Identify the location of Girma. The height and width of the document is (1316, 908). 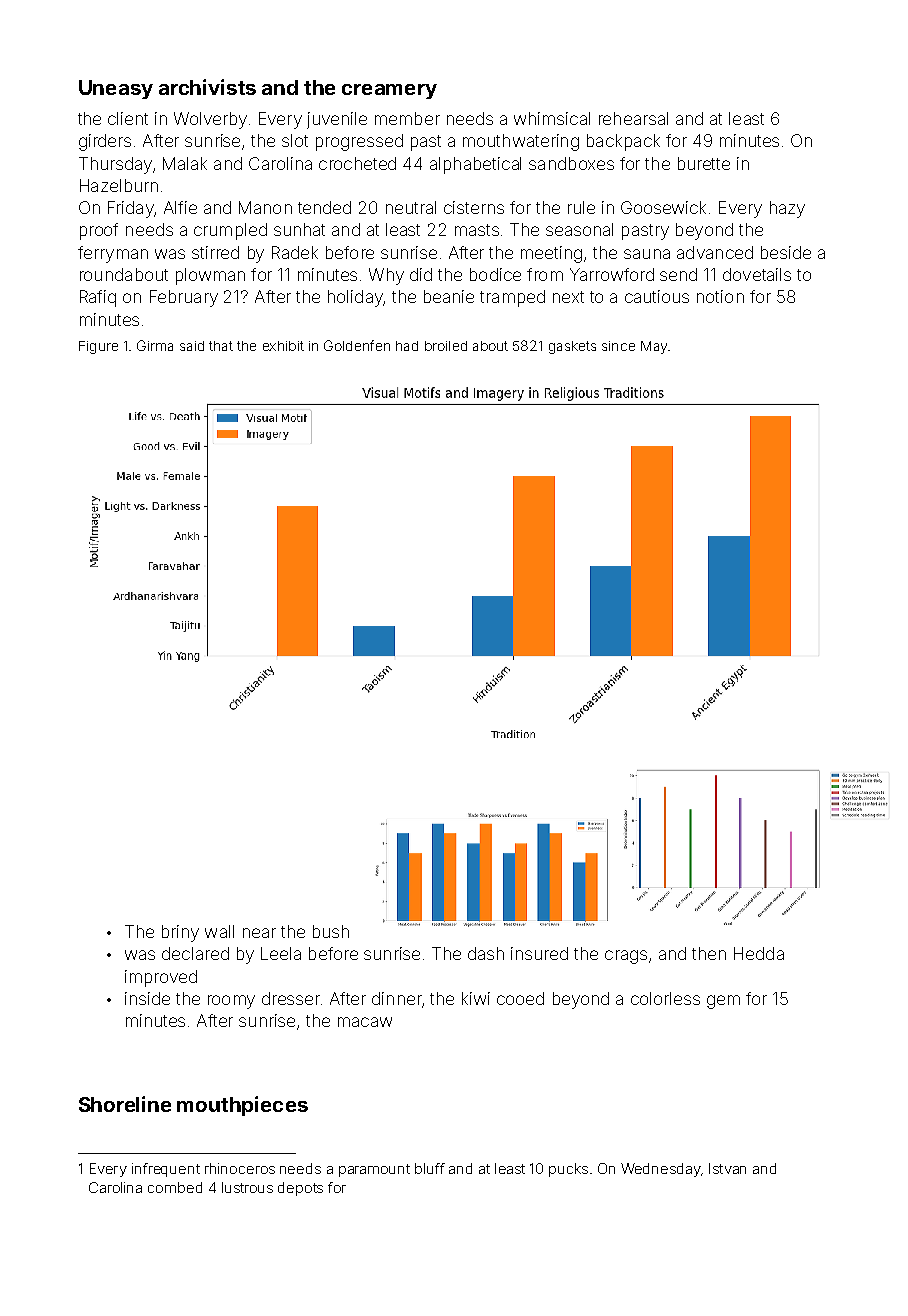
(155, 345).
